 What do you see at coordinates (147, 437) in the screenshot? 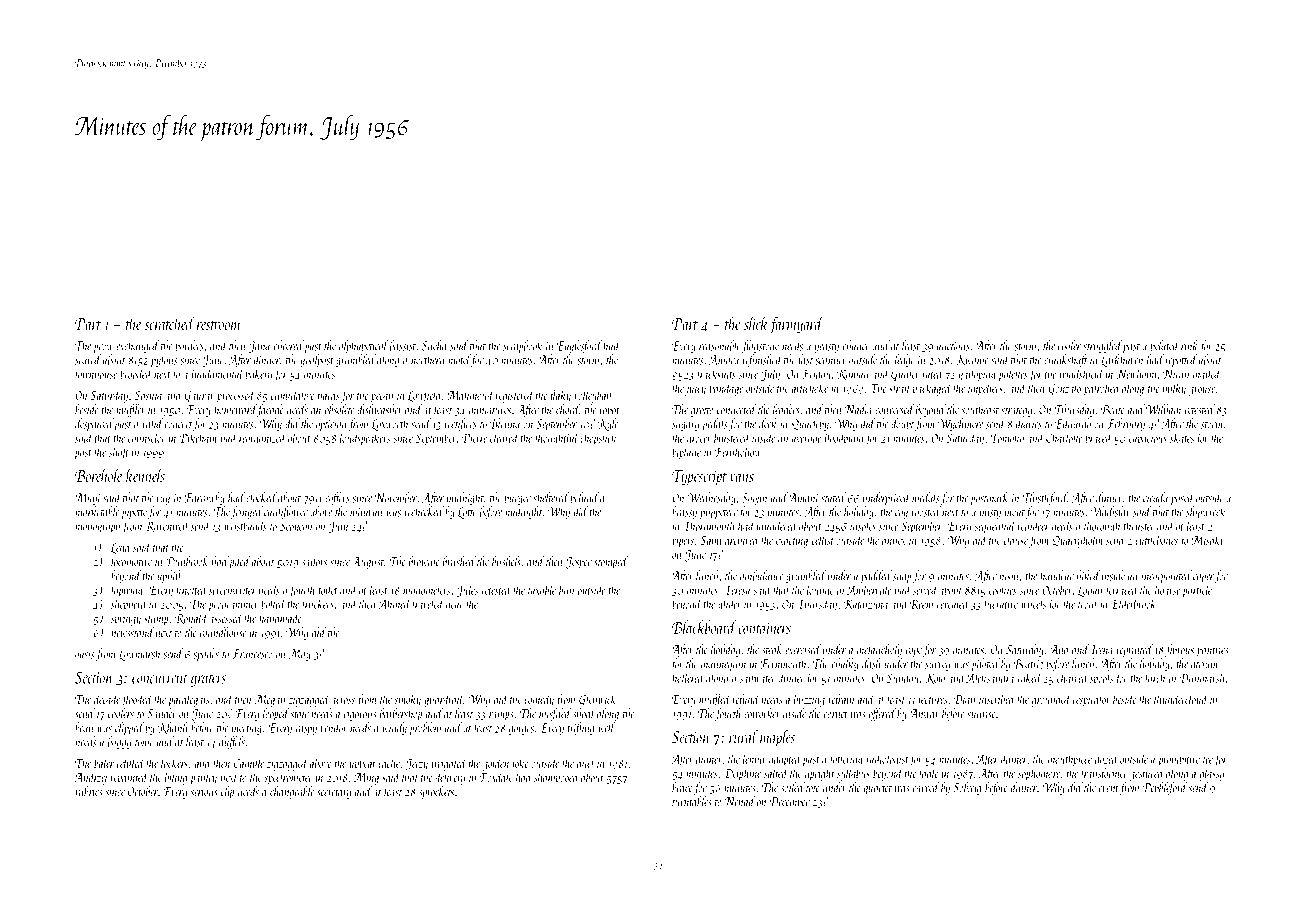
I see `counselor` at bounding box center [147, 437].
